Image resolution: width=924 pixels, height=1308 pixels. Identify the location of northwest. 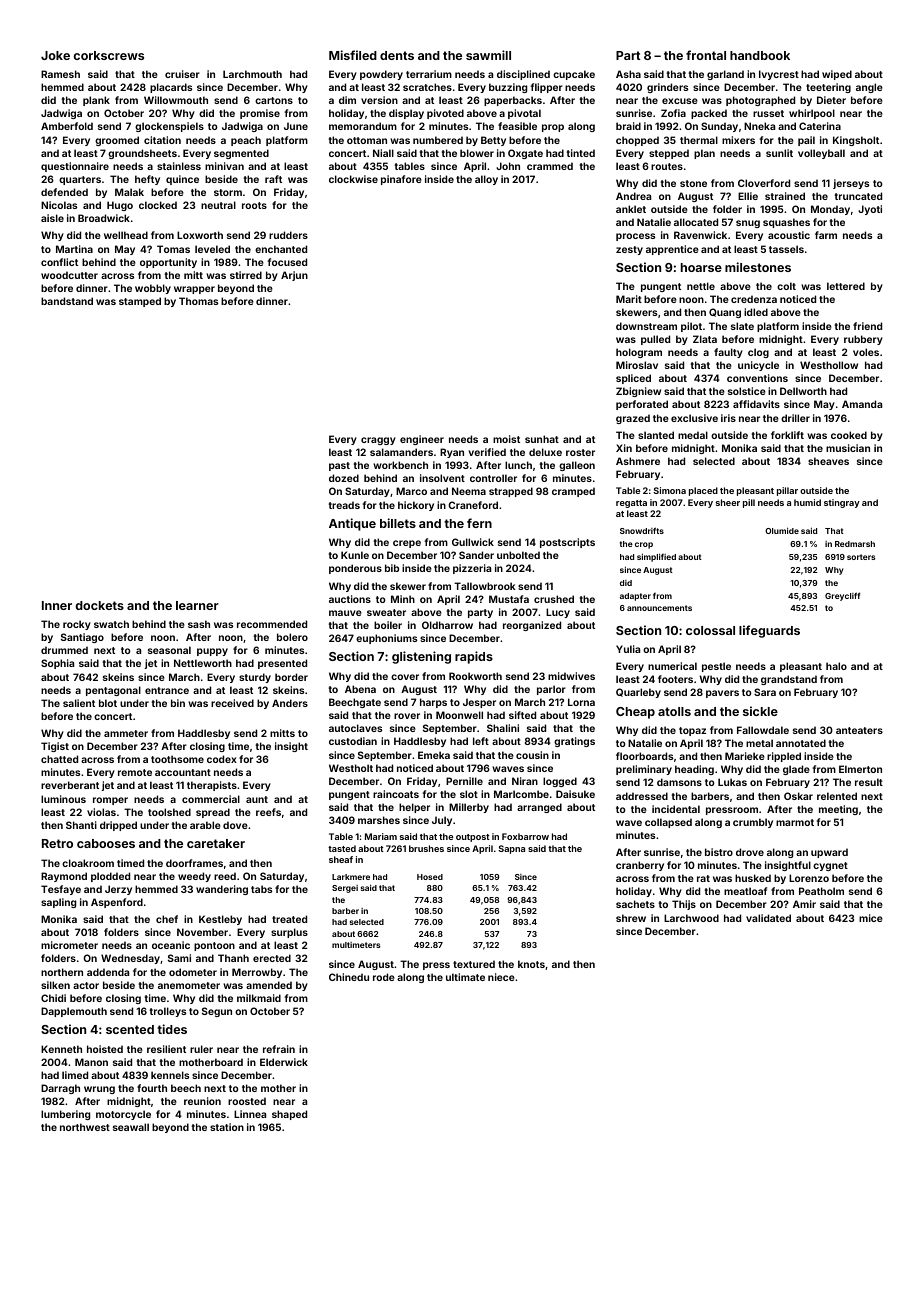
(85, 1127).
